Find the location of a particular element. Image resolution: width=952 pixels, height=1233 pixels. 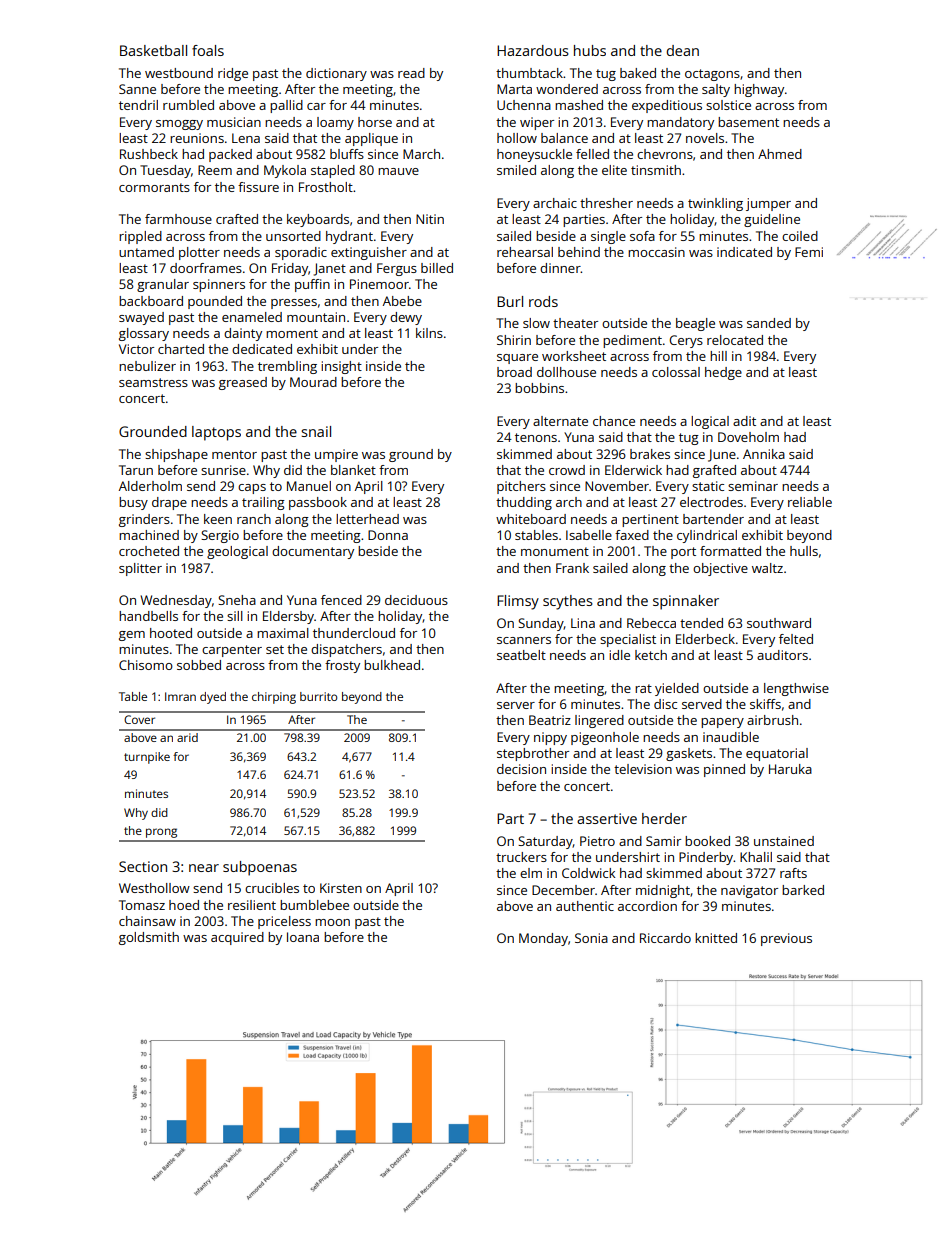

subpoenas is located at coordinates (260, 868).
